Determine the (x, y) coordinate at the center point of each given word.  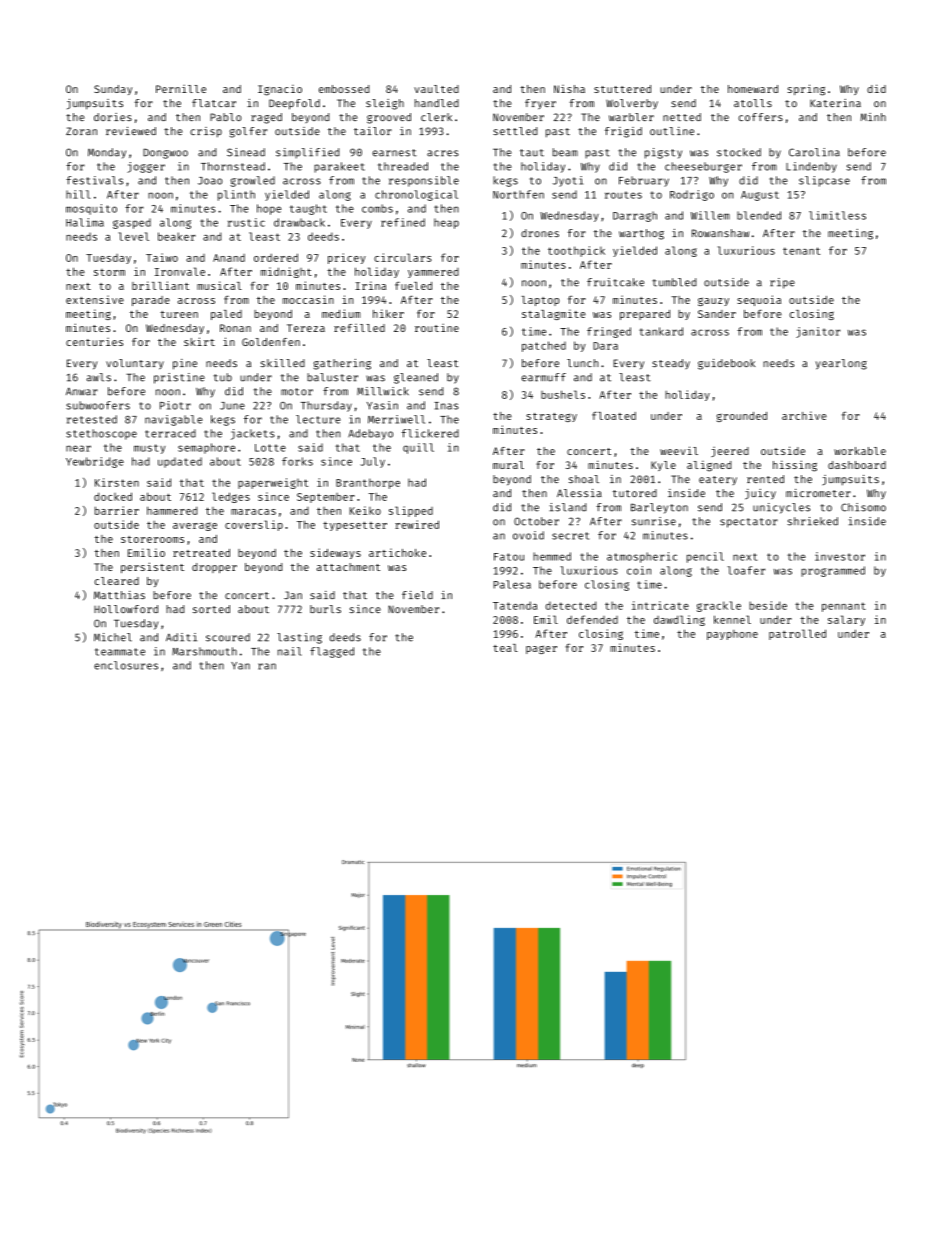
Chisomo (863, 507)
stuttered (622, 89)
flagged (332, 652)
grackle (719, 606)
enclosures (126, 665)
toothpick (576, 251)
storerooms (152, 539)
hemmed (552, 556)
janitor (818, 332)
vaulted (436, 89)
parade (151, 301)
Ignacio (280, 90)
